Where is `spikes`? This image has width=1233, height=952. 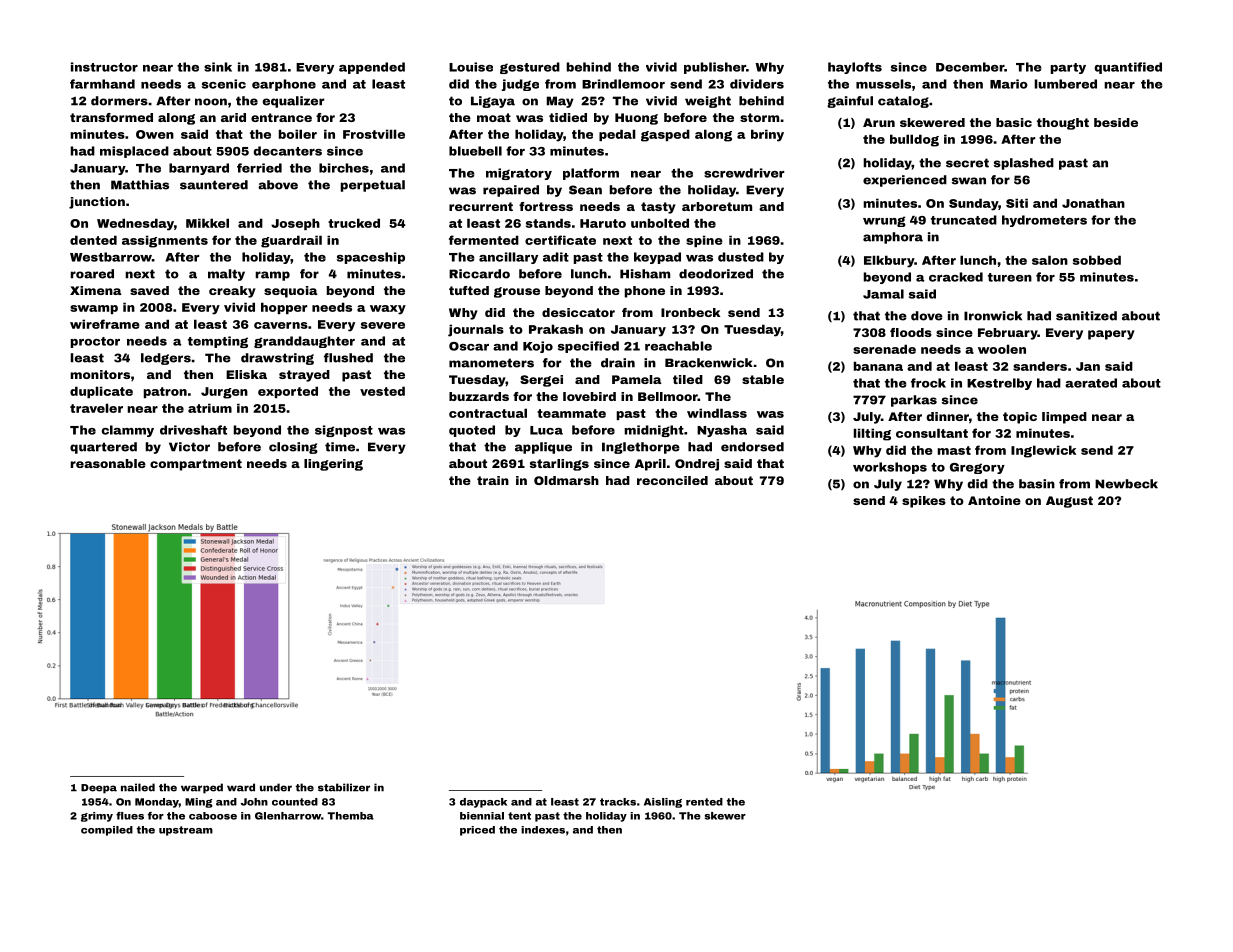 spikes is located at coordinates (924, 502).
